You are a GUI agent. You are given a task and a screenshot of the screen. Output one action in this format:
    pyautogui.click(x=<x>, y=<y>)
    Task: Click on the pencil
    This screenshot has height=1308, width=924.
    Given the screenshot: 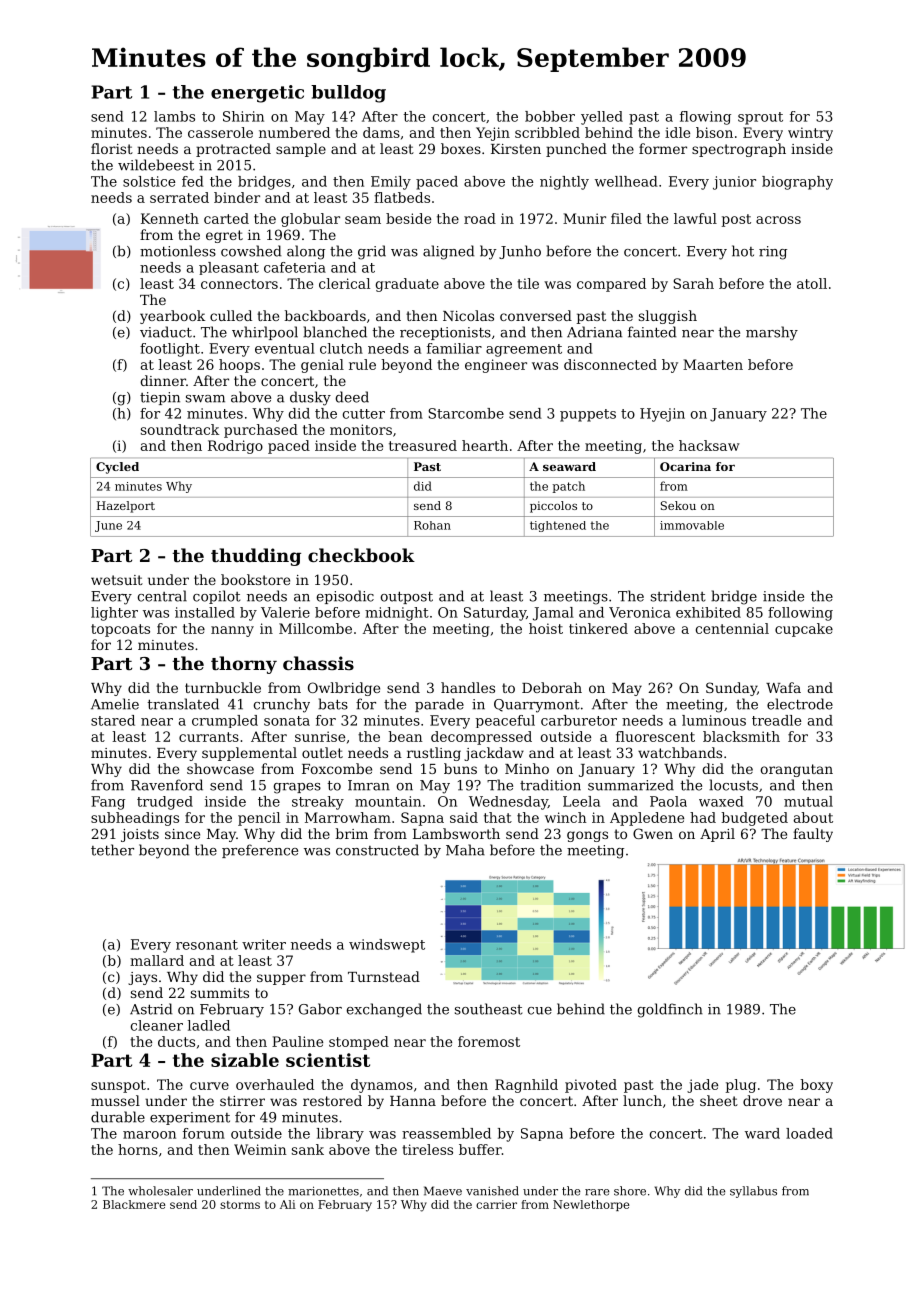 What is the action you would take?
    pyautogui.click(x=259, y=819)
